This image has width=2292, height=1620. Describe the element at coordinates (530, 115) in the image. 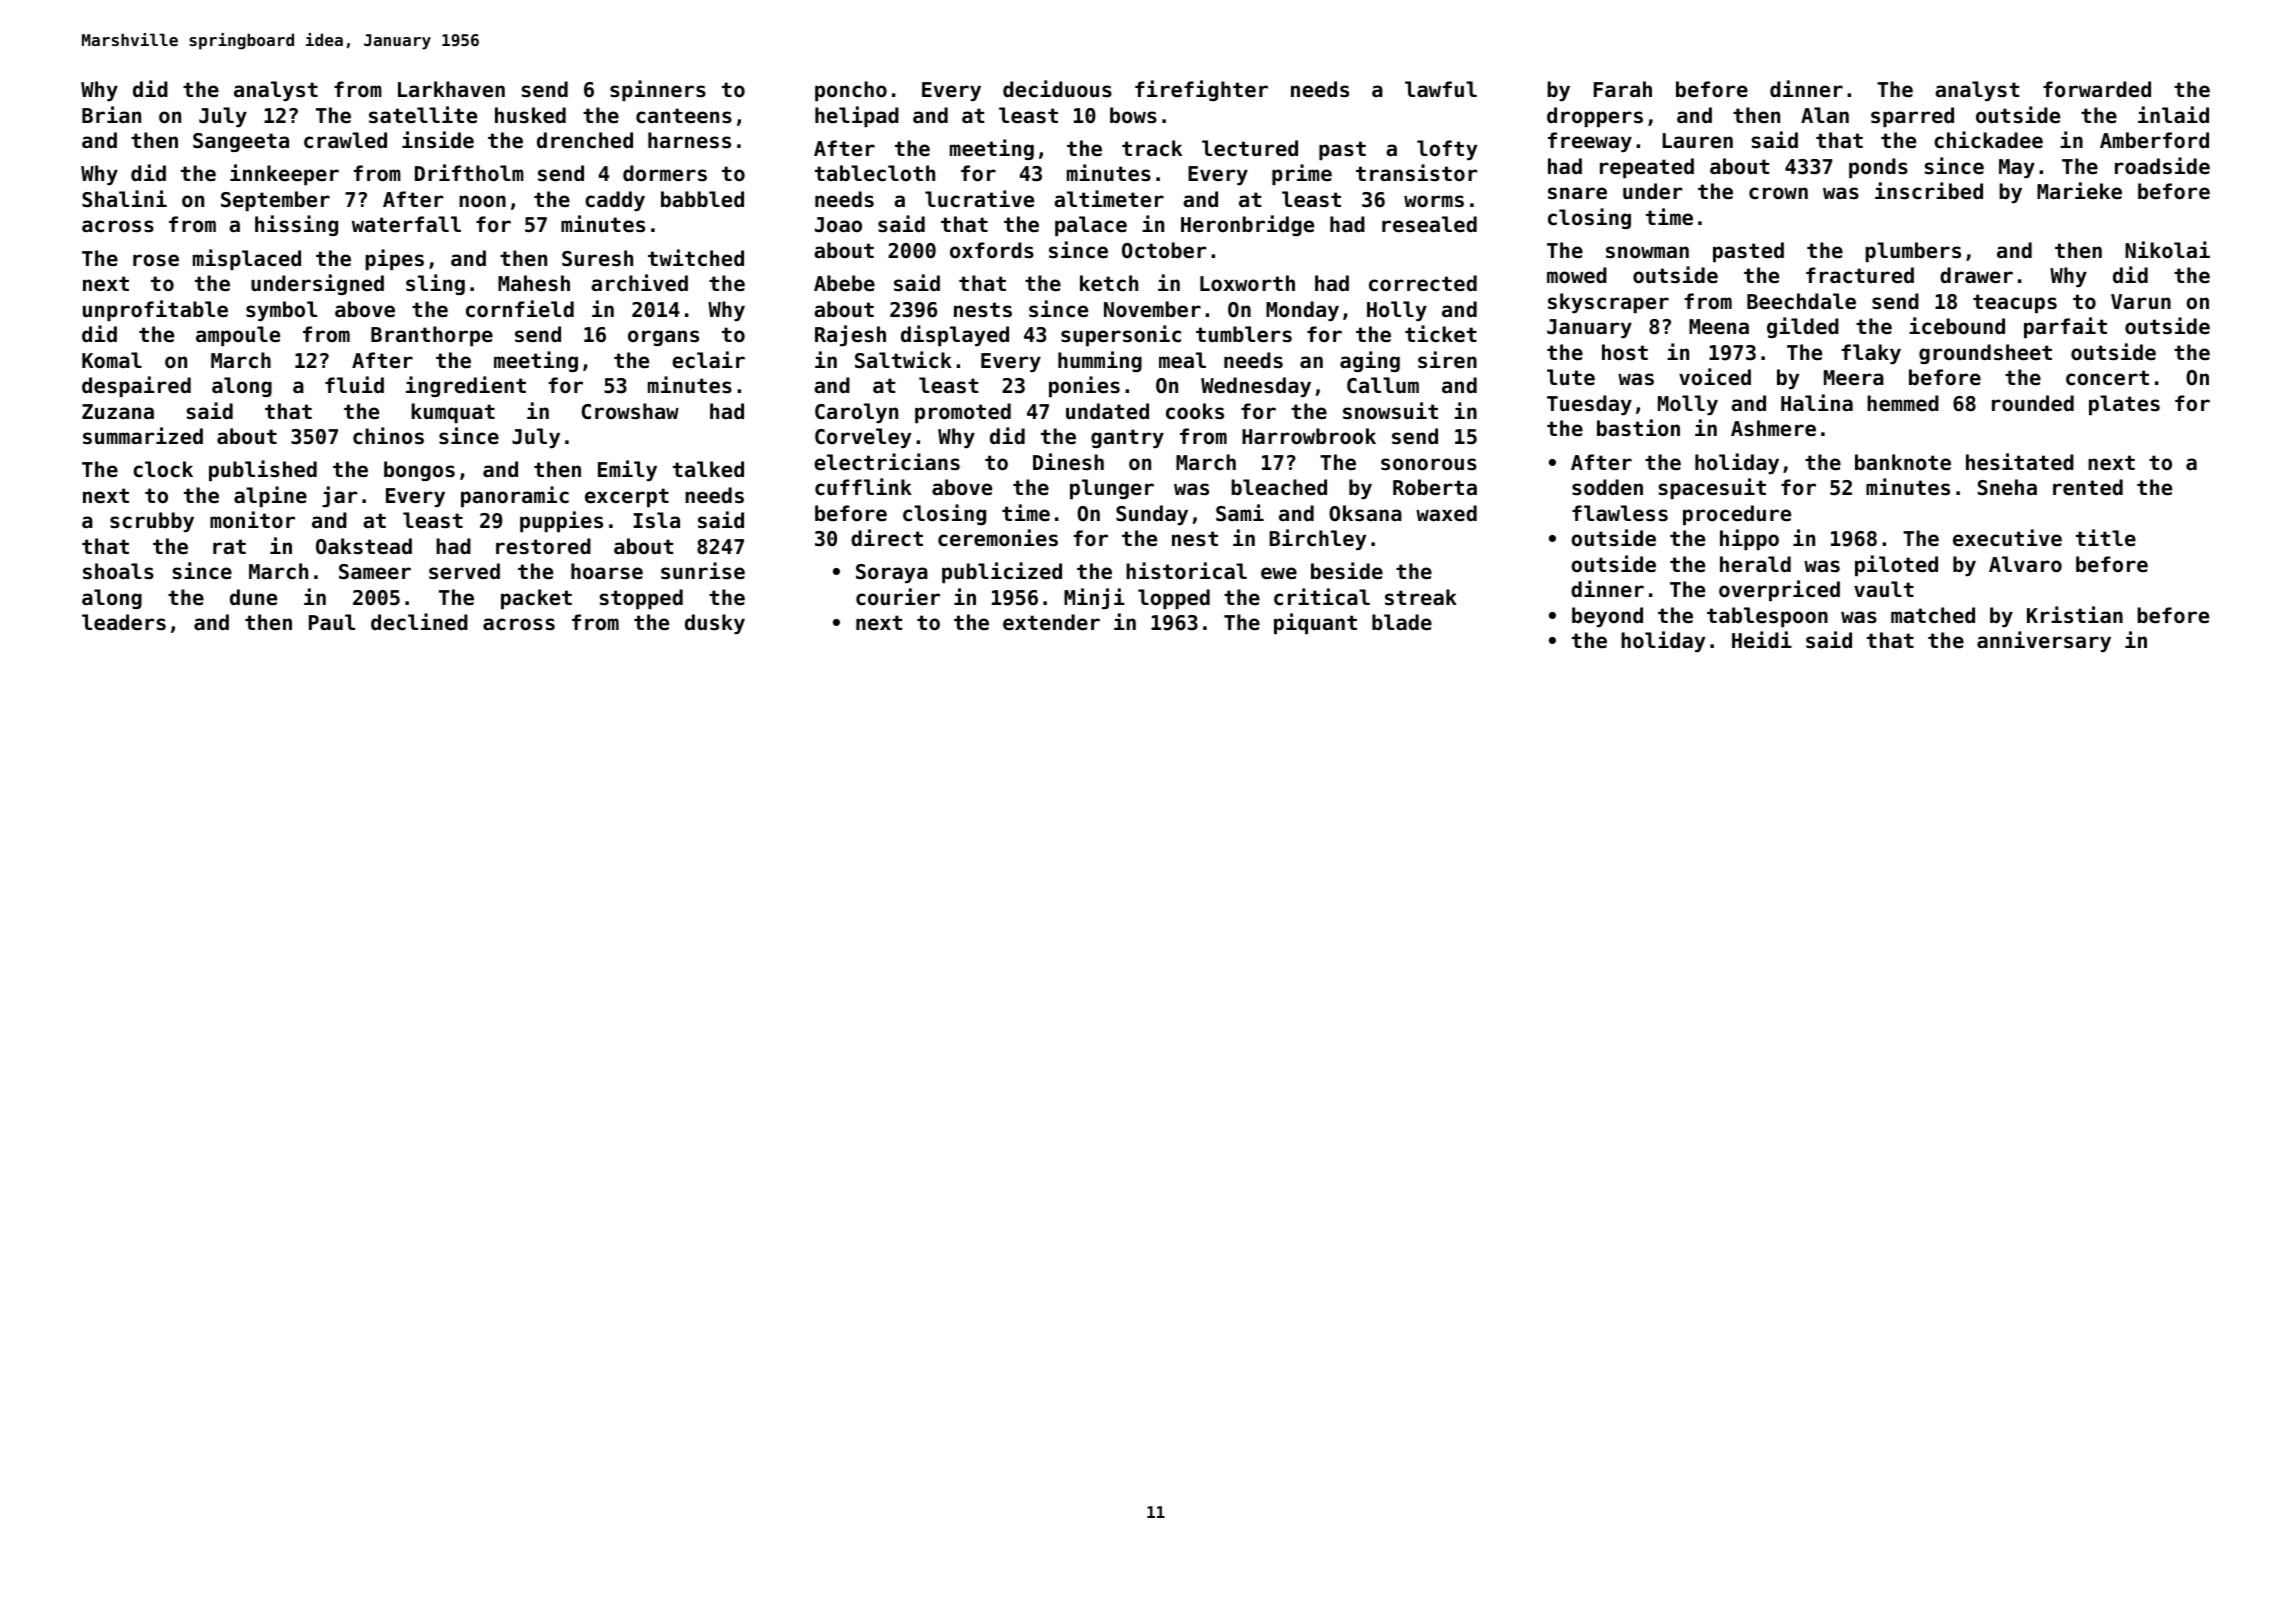

I see `husked` at that location.
